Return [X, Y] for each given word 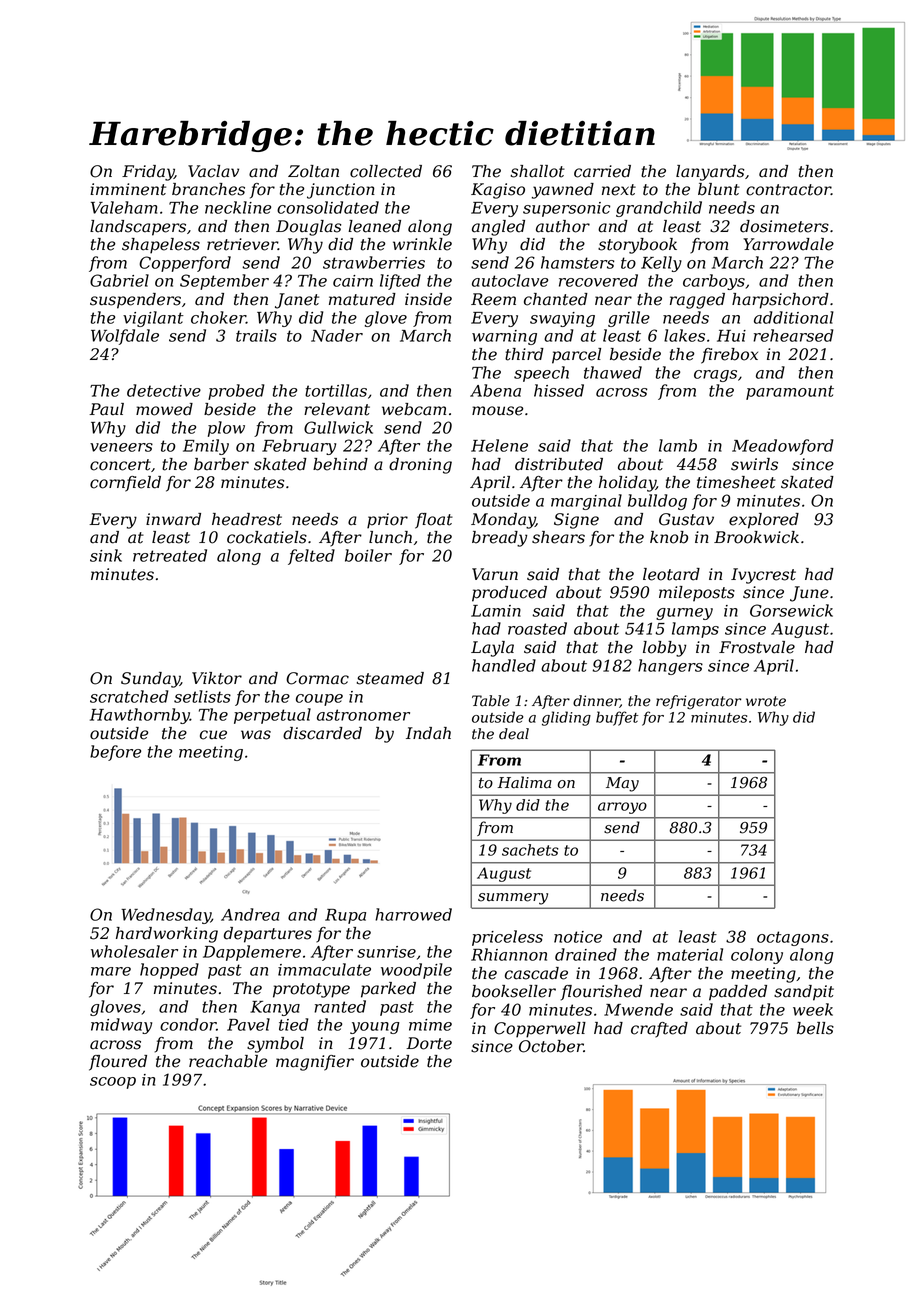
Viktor [217, 678]
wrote [766, 701]
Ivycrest [763, 576]
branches [208, 189]
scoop [113, 1083]
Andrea [250, 914]
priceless [507, 938]
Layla [492, 649]
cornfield [125, 484]
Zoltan [313, 171]
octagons [793, 938]
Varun [495, 574]
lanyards [710, 173]
